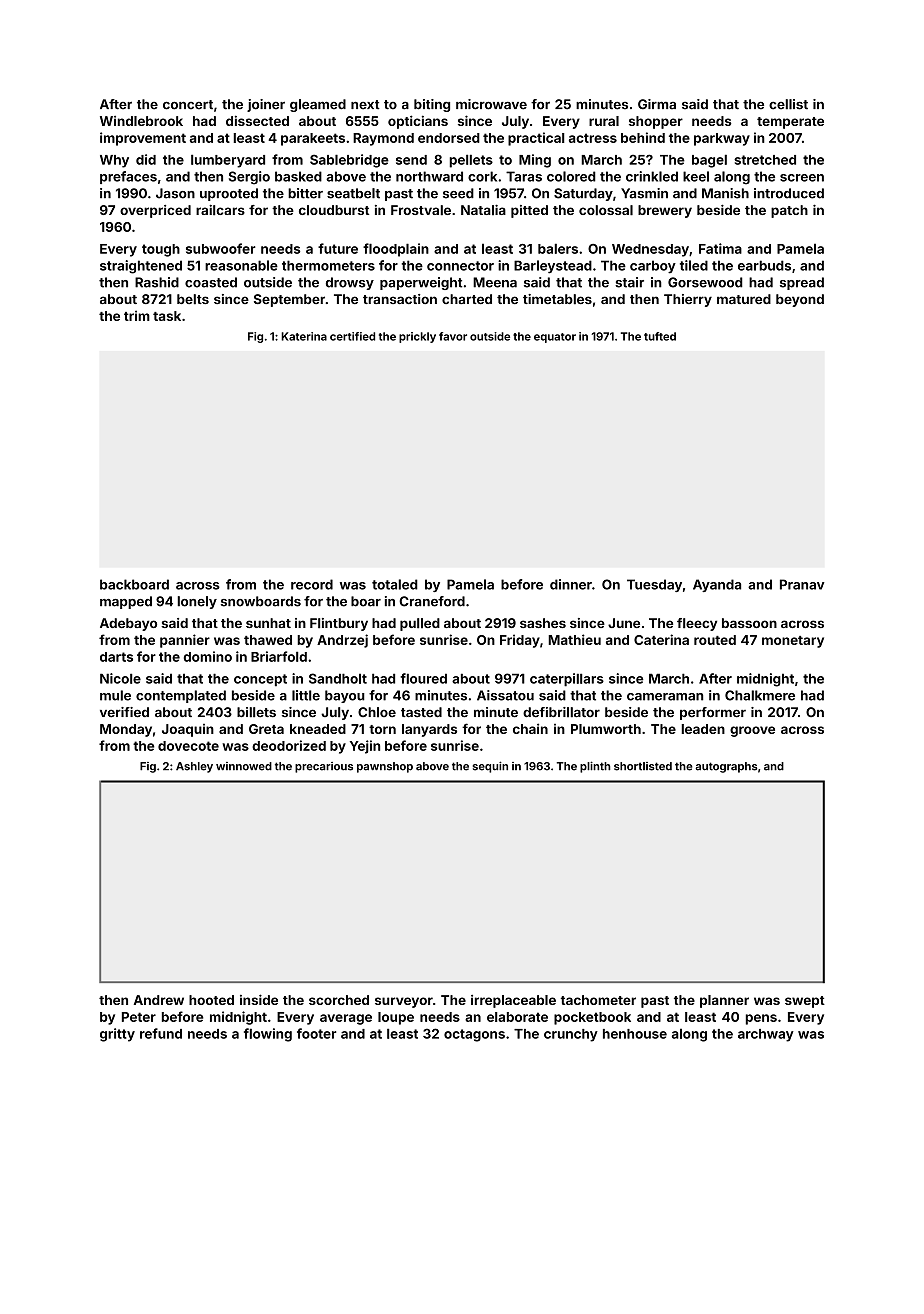 This screenshot has width=924, height=1314. Describe the element at coordinates (161, 1033) in the screenshot. I see `refund` at that location.
